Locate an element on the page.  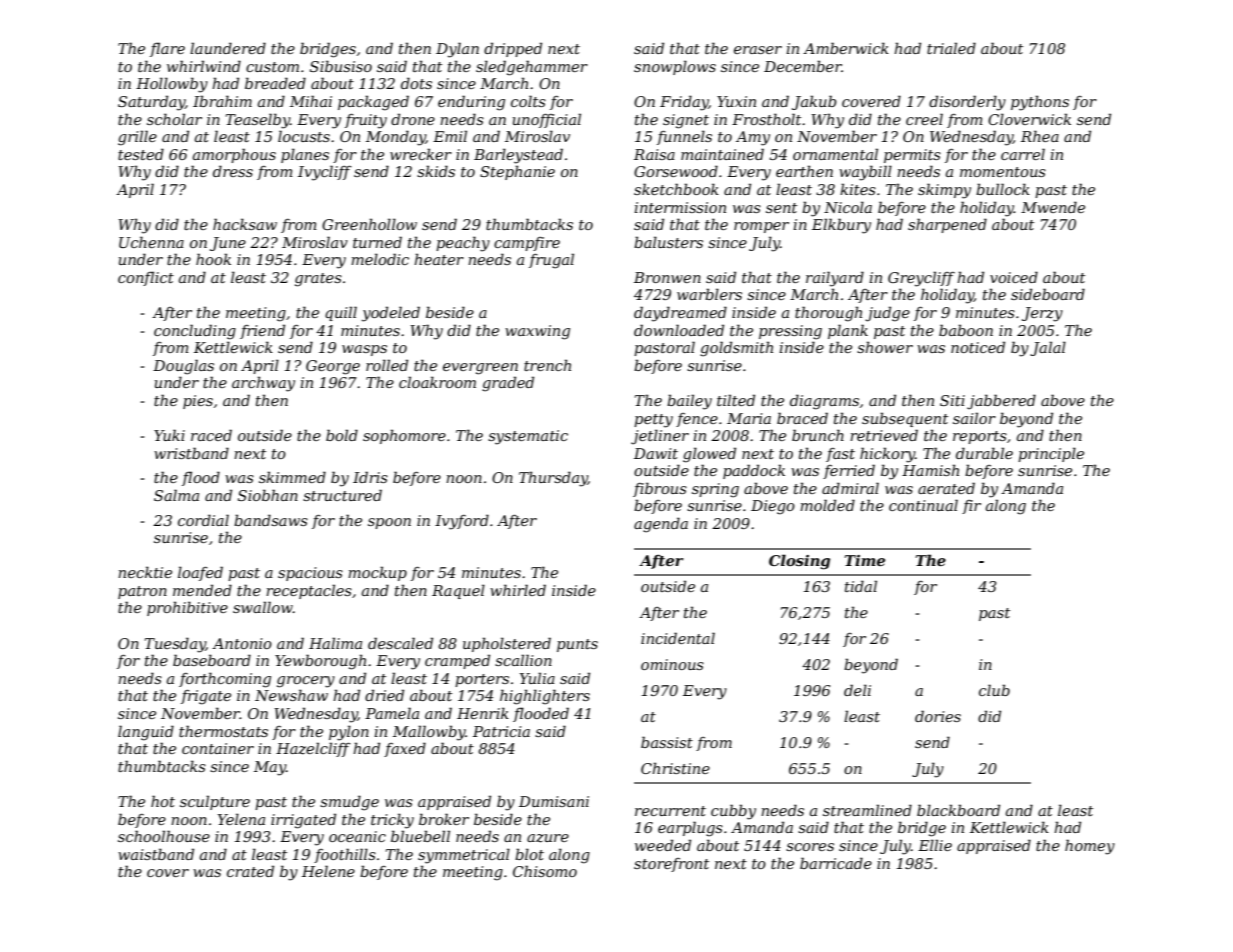
Rhea is located at coordinates (1040, 136).
